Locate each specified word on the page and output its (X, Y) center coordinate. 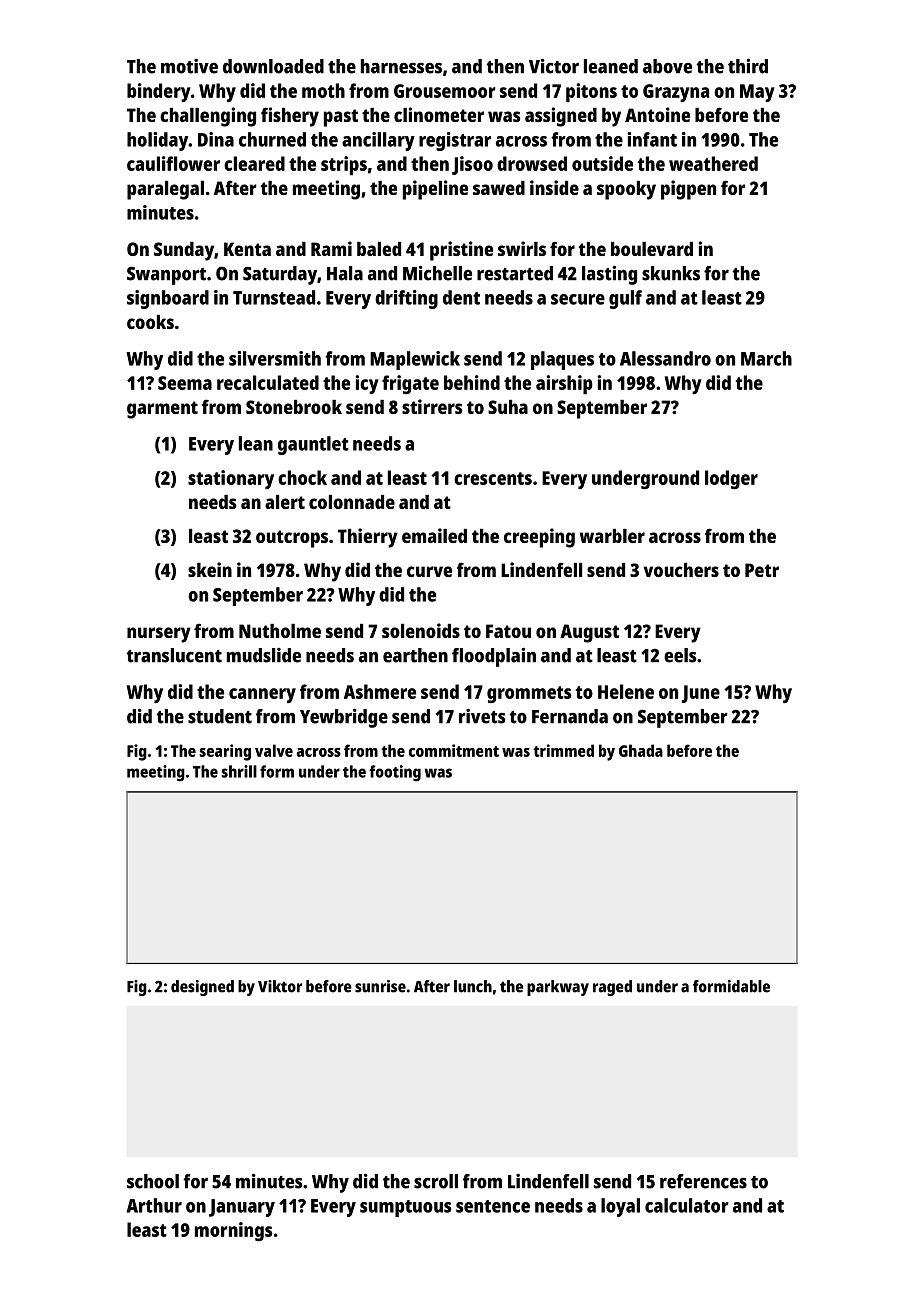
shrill (239, 771)
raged (612, 988)
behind (472, 382)
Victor (554, 66)
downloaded (273, 66)
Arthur (154, 1205)
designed (202, 988)
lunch (473, 986)
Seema (185, 383)
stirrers (432, 406)
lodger (731, 479)
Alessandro (665, 358)
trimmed (563, 750)
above (667, 66)
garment (162, 410)
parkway (558, 988)
